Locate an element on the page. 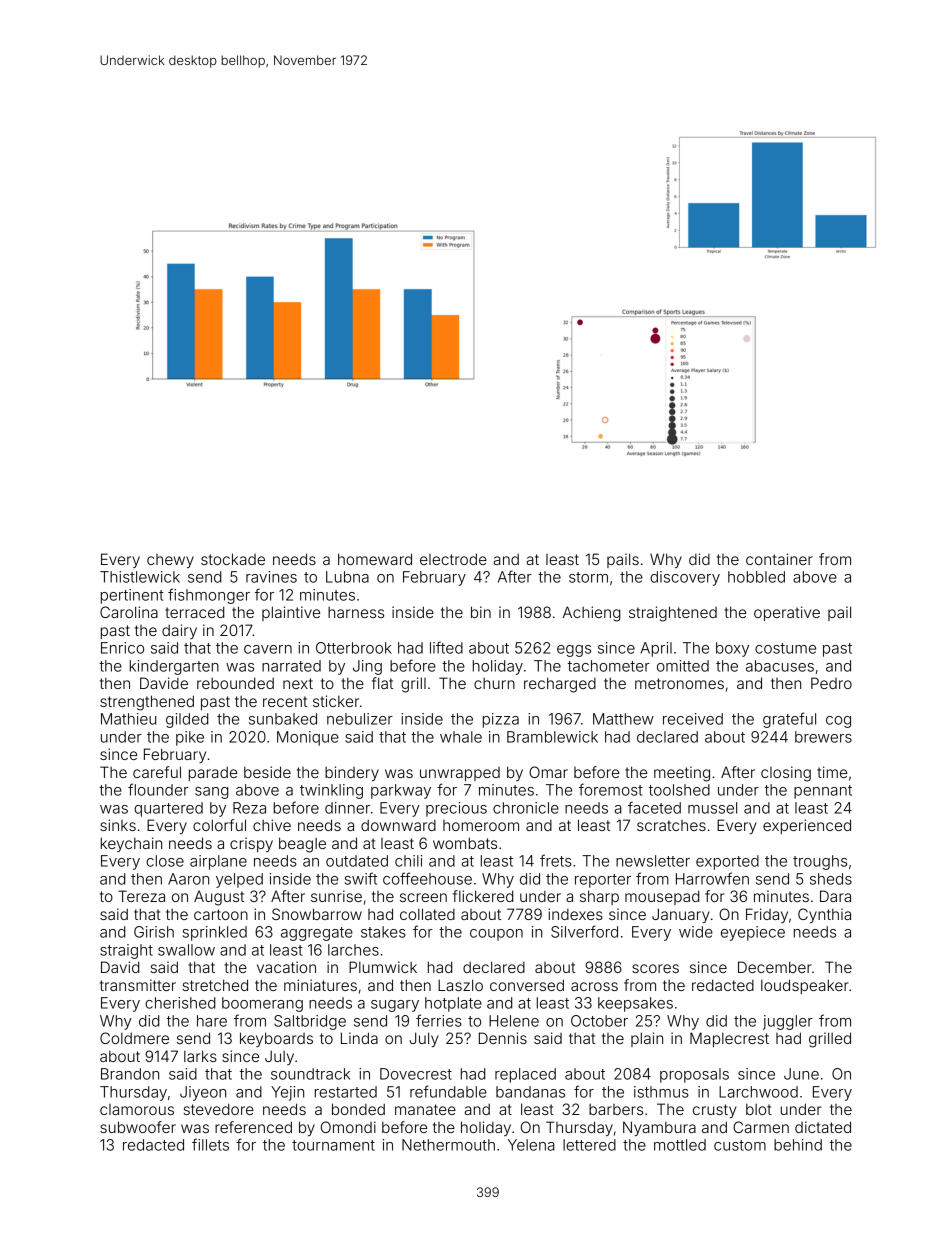  scores is located at coordinates (655, 968).
